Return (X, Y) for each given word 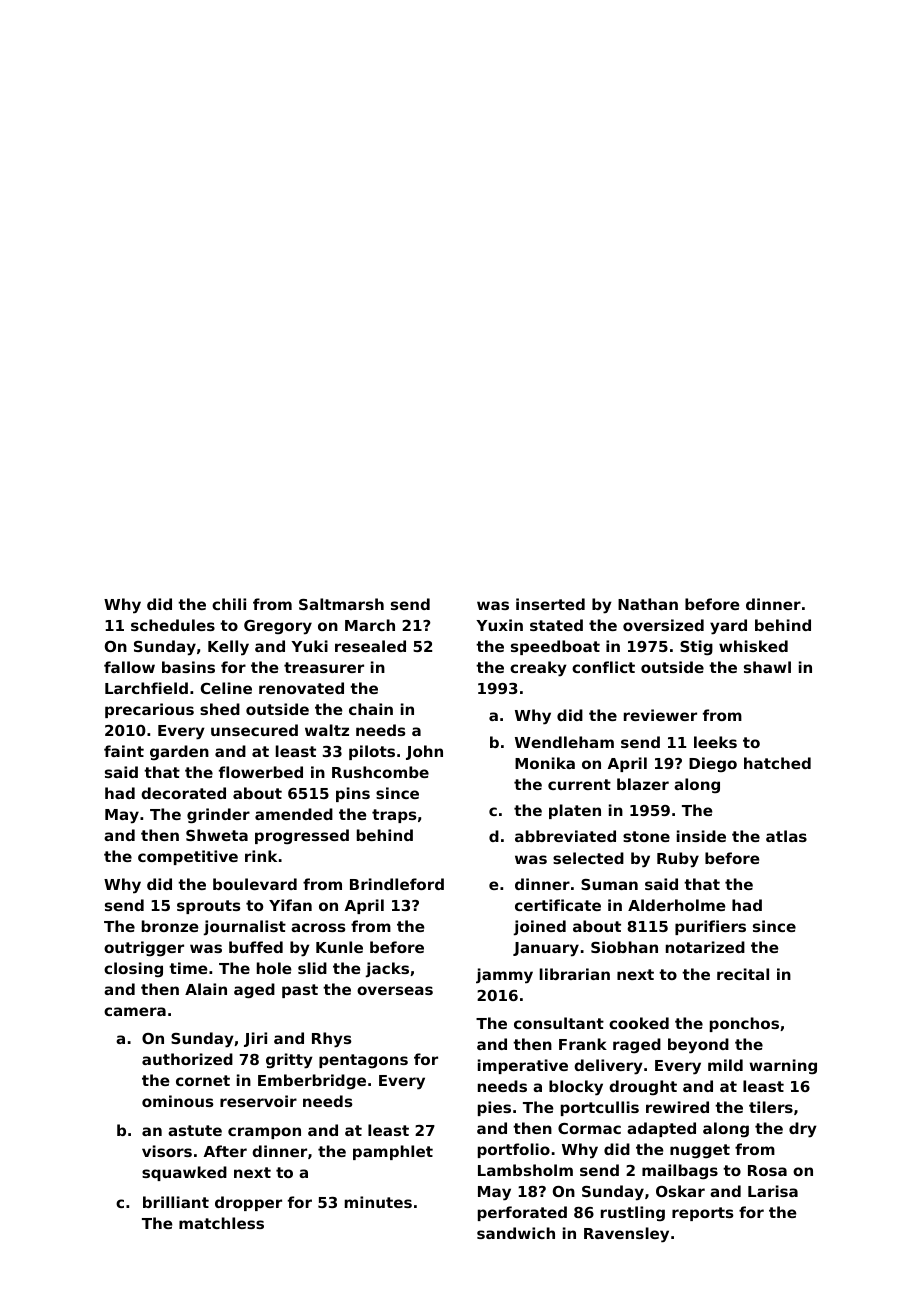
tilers (771, 1107)
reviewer (660, 715)
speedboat (555, 647)
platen (575, 811)
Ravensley (626, 1235)
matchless (221, 1223)
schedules (173, 625)
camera (135, 1011)
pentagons (363, 1061)
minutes (378, 1202)
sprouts (209, 907)
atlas (786, 836)
